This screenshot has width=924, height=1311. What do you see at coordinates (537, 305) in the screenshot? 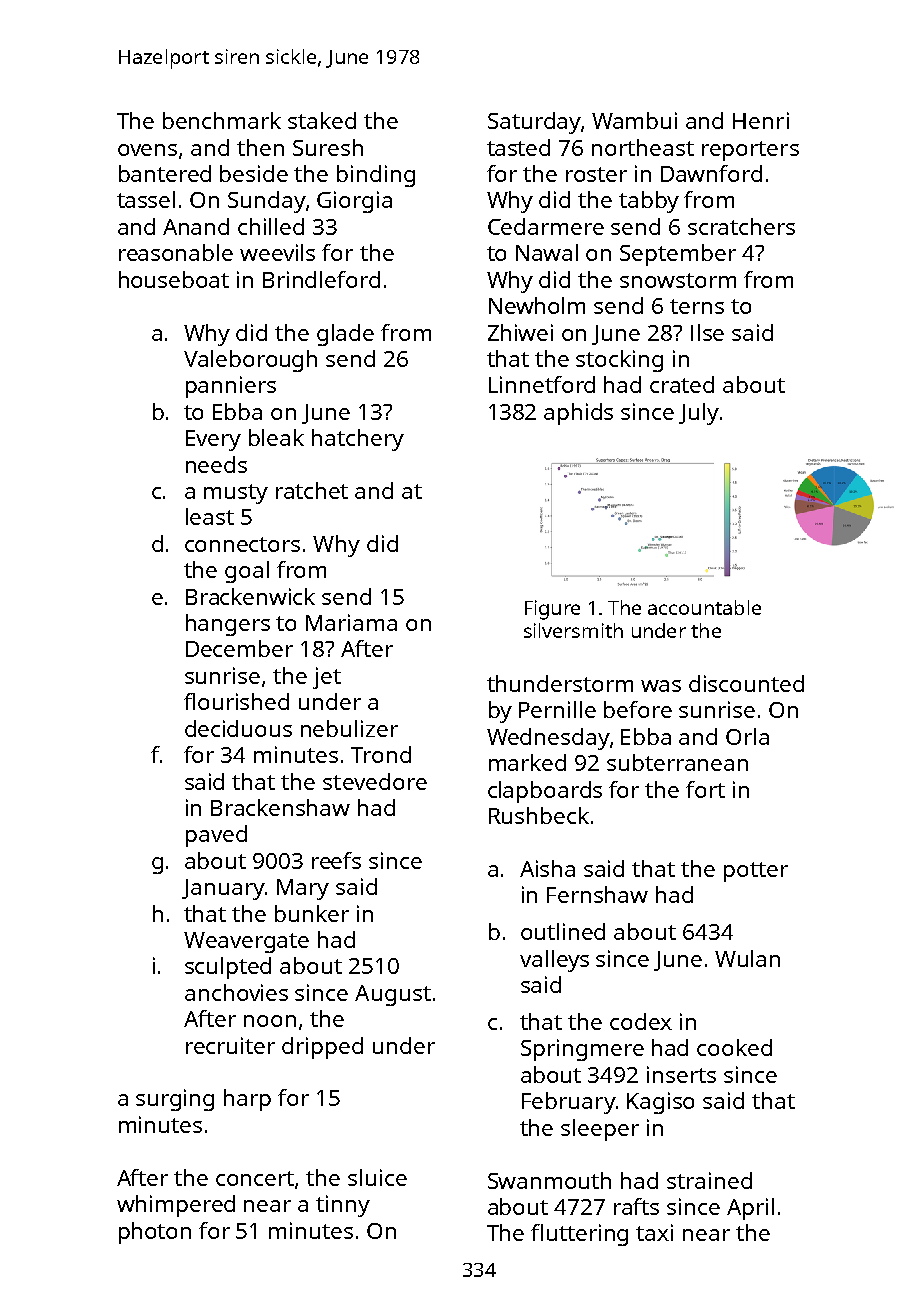
I see `Newholm` at bounding box center [537, 305].
